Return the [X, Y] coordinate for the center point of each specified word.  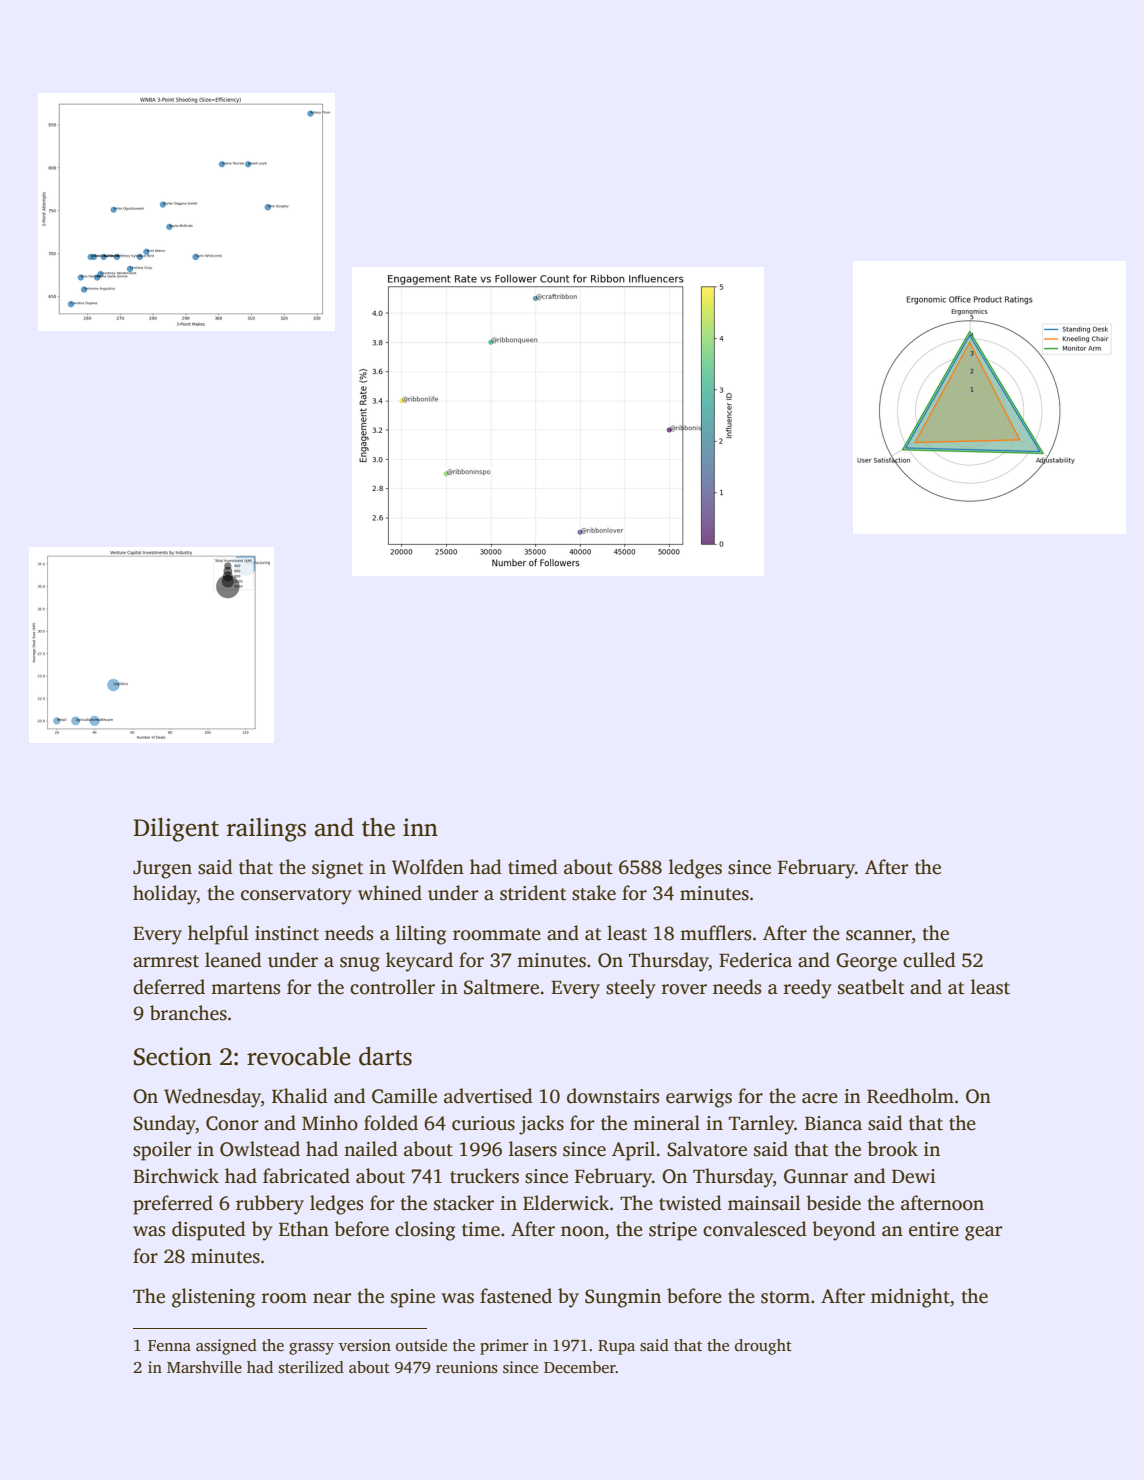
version [365, 1345]
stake [594, 893]
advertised [488, 1096]
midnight [910, 1298]
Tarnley [761, 1125]
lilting [421, 935]
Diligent [176, 830]
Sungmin [623, 1298]
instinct [287, 933]
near [332, 1298]
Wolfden [428, 867]
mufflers [715, 933]
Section [173, 1056]
